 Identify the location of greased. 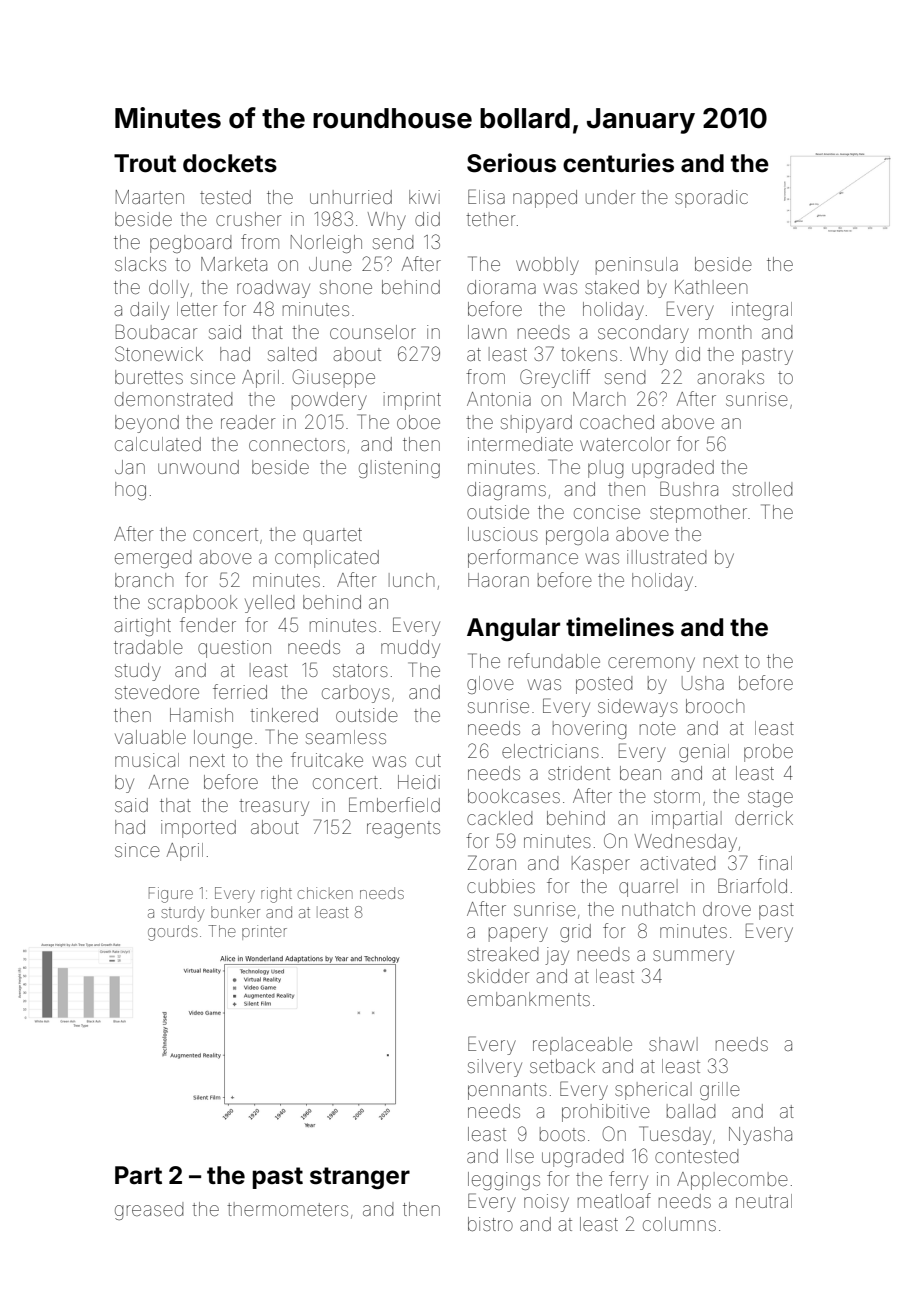
(149, 1211).
